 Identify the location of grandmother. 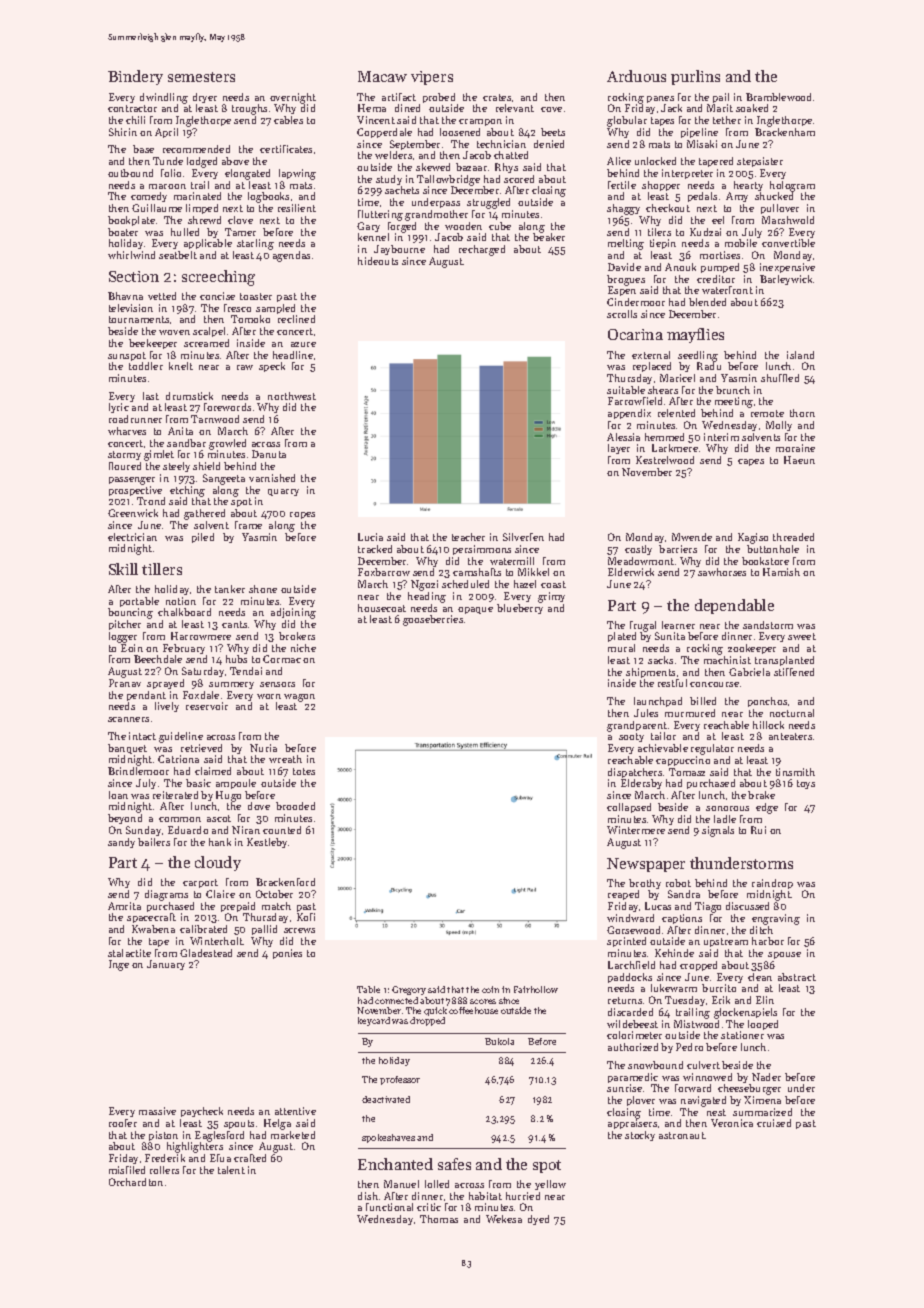
(436, 215).
